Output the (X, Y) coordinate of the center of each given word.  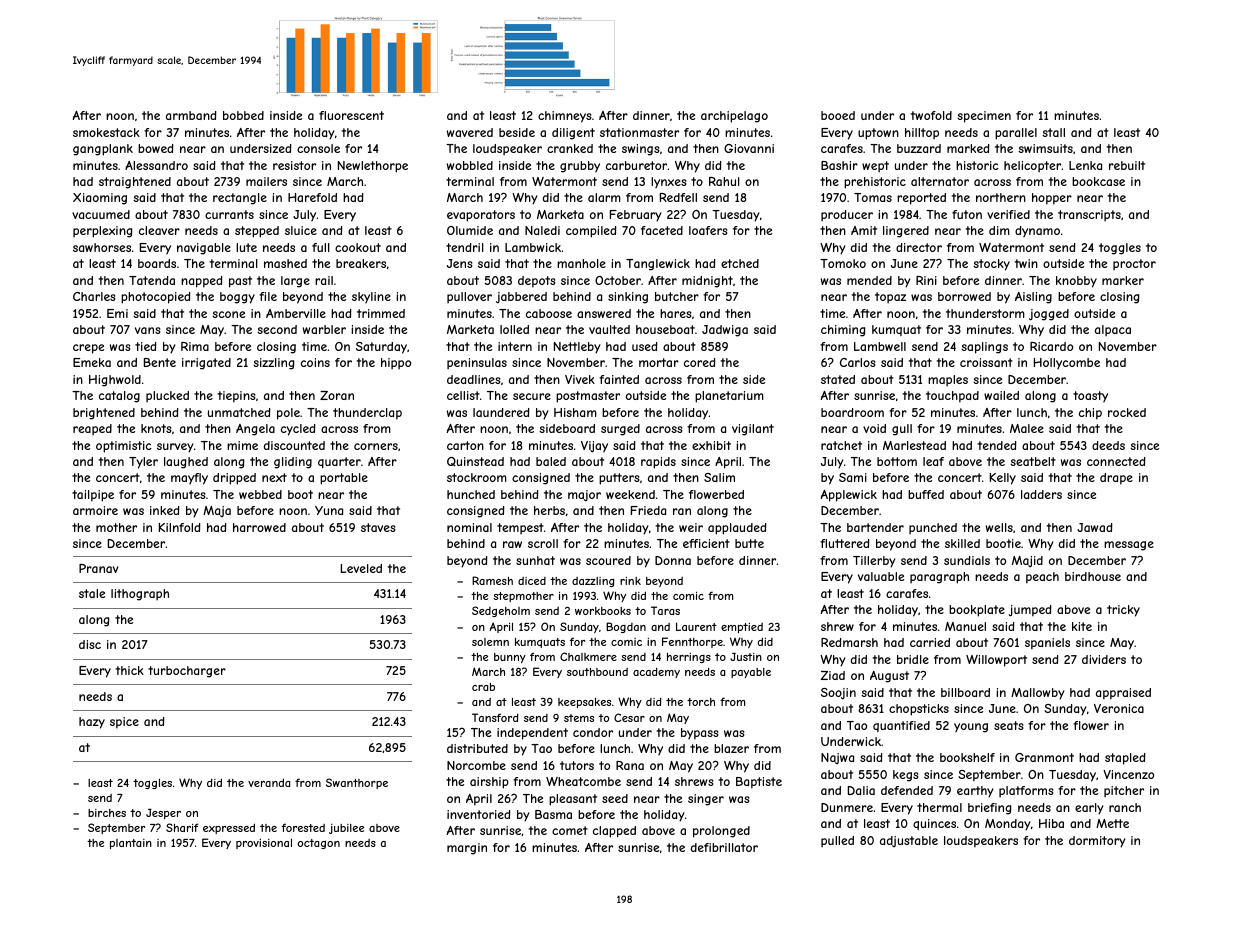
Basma (553, 814)
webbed (260, 494)
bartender (875, 527)
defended (907, 790)
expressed (229, 828)
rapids (658, 463)
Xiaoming (100, 199)
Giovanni (749, 148)
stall (1053, 132)
